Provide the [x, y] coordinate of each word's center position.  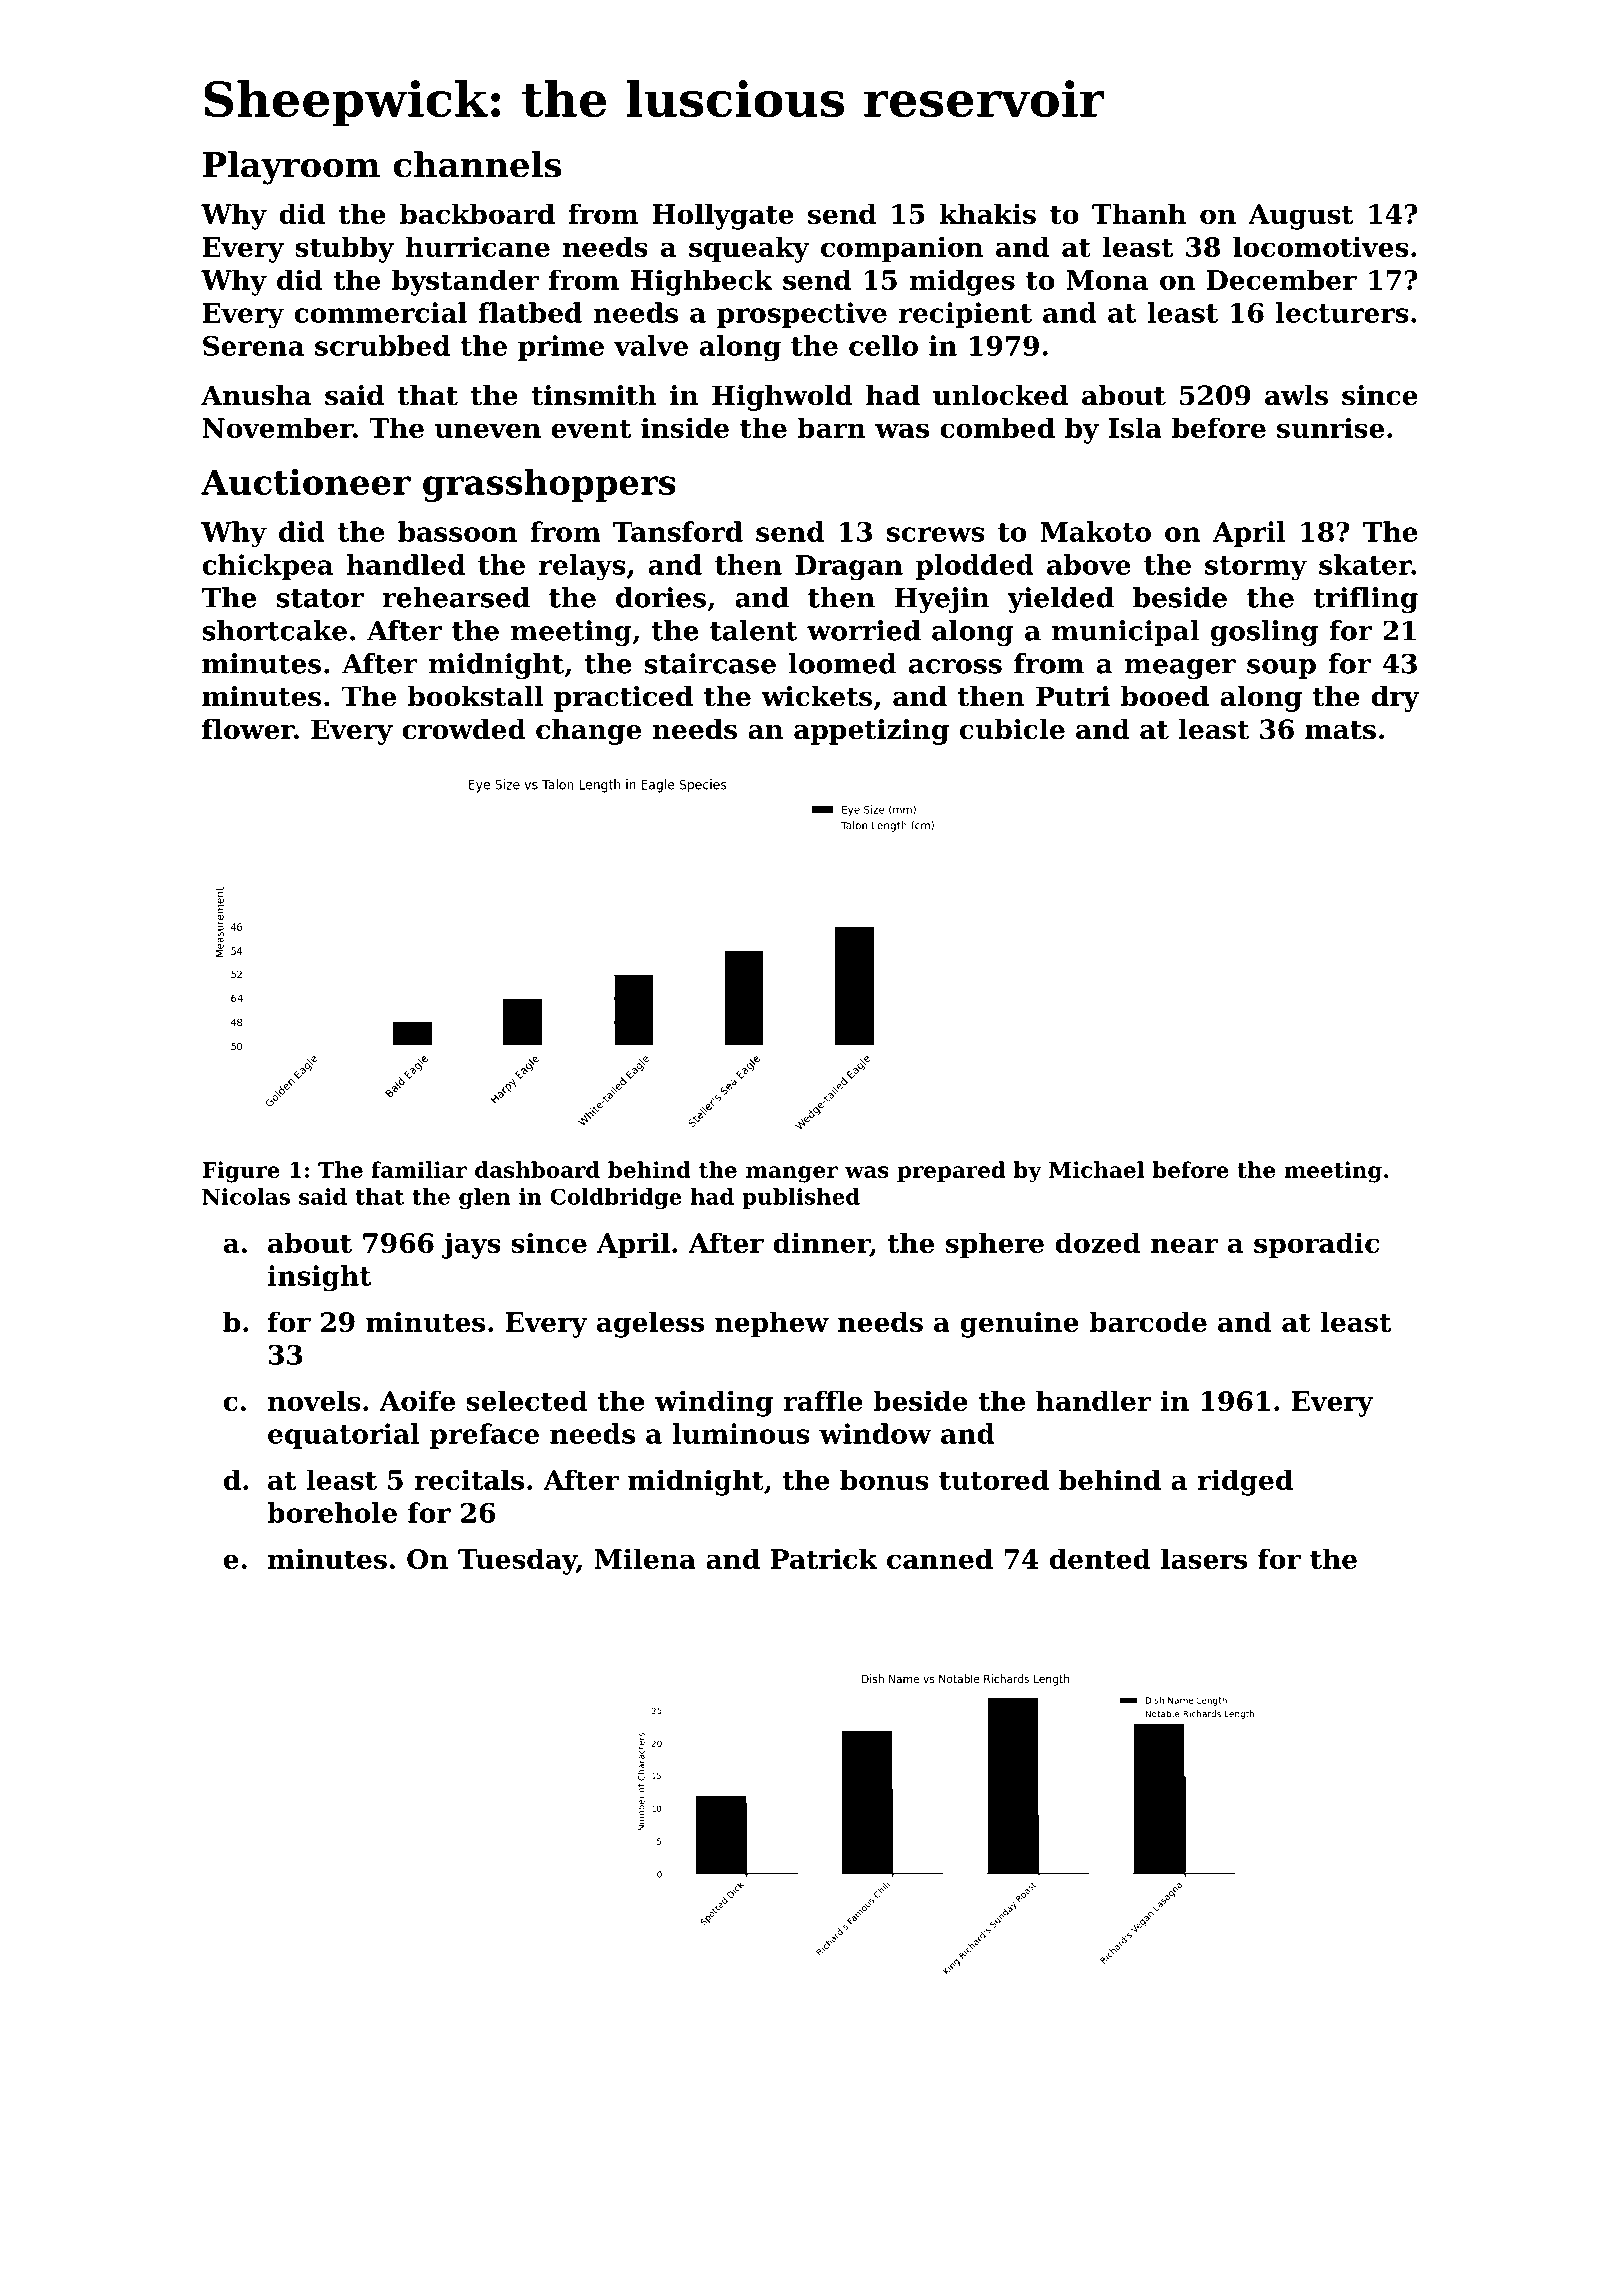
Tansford [678, 531]
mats [1340, 730]
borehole [332, 1512]
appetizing [871, 732]
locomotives [1321, 246]
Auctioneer [306, 482]
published [801, 1198]
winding [714, 1403]
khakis [987, 213]
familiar [419, 1169]
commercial [380, 312]
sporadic [1316, 1245]
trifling [1365, 600]
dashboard [537, 1169]
